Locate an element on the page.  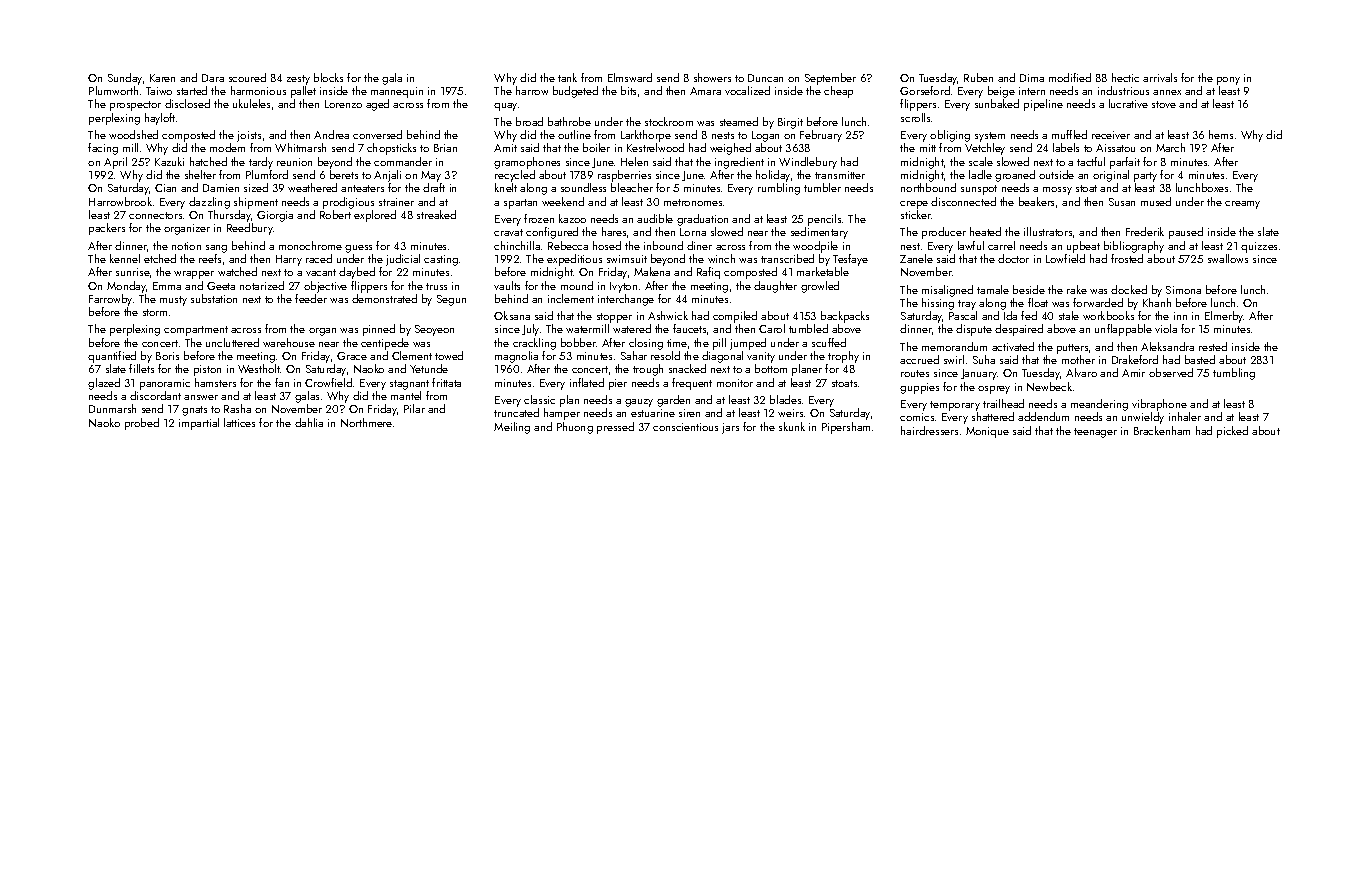
steamed is located at coordinates (739, 121).
